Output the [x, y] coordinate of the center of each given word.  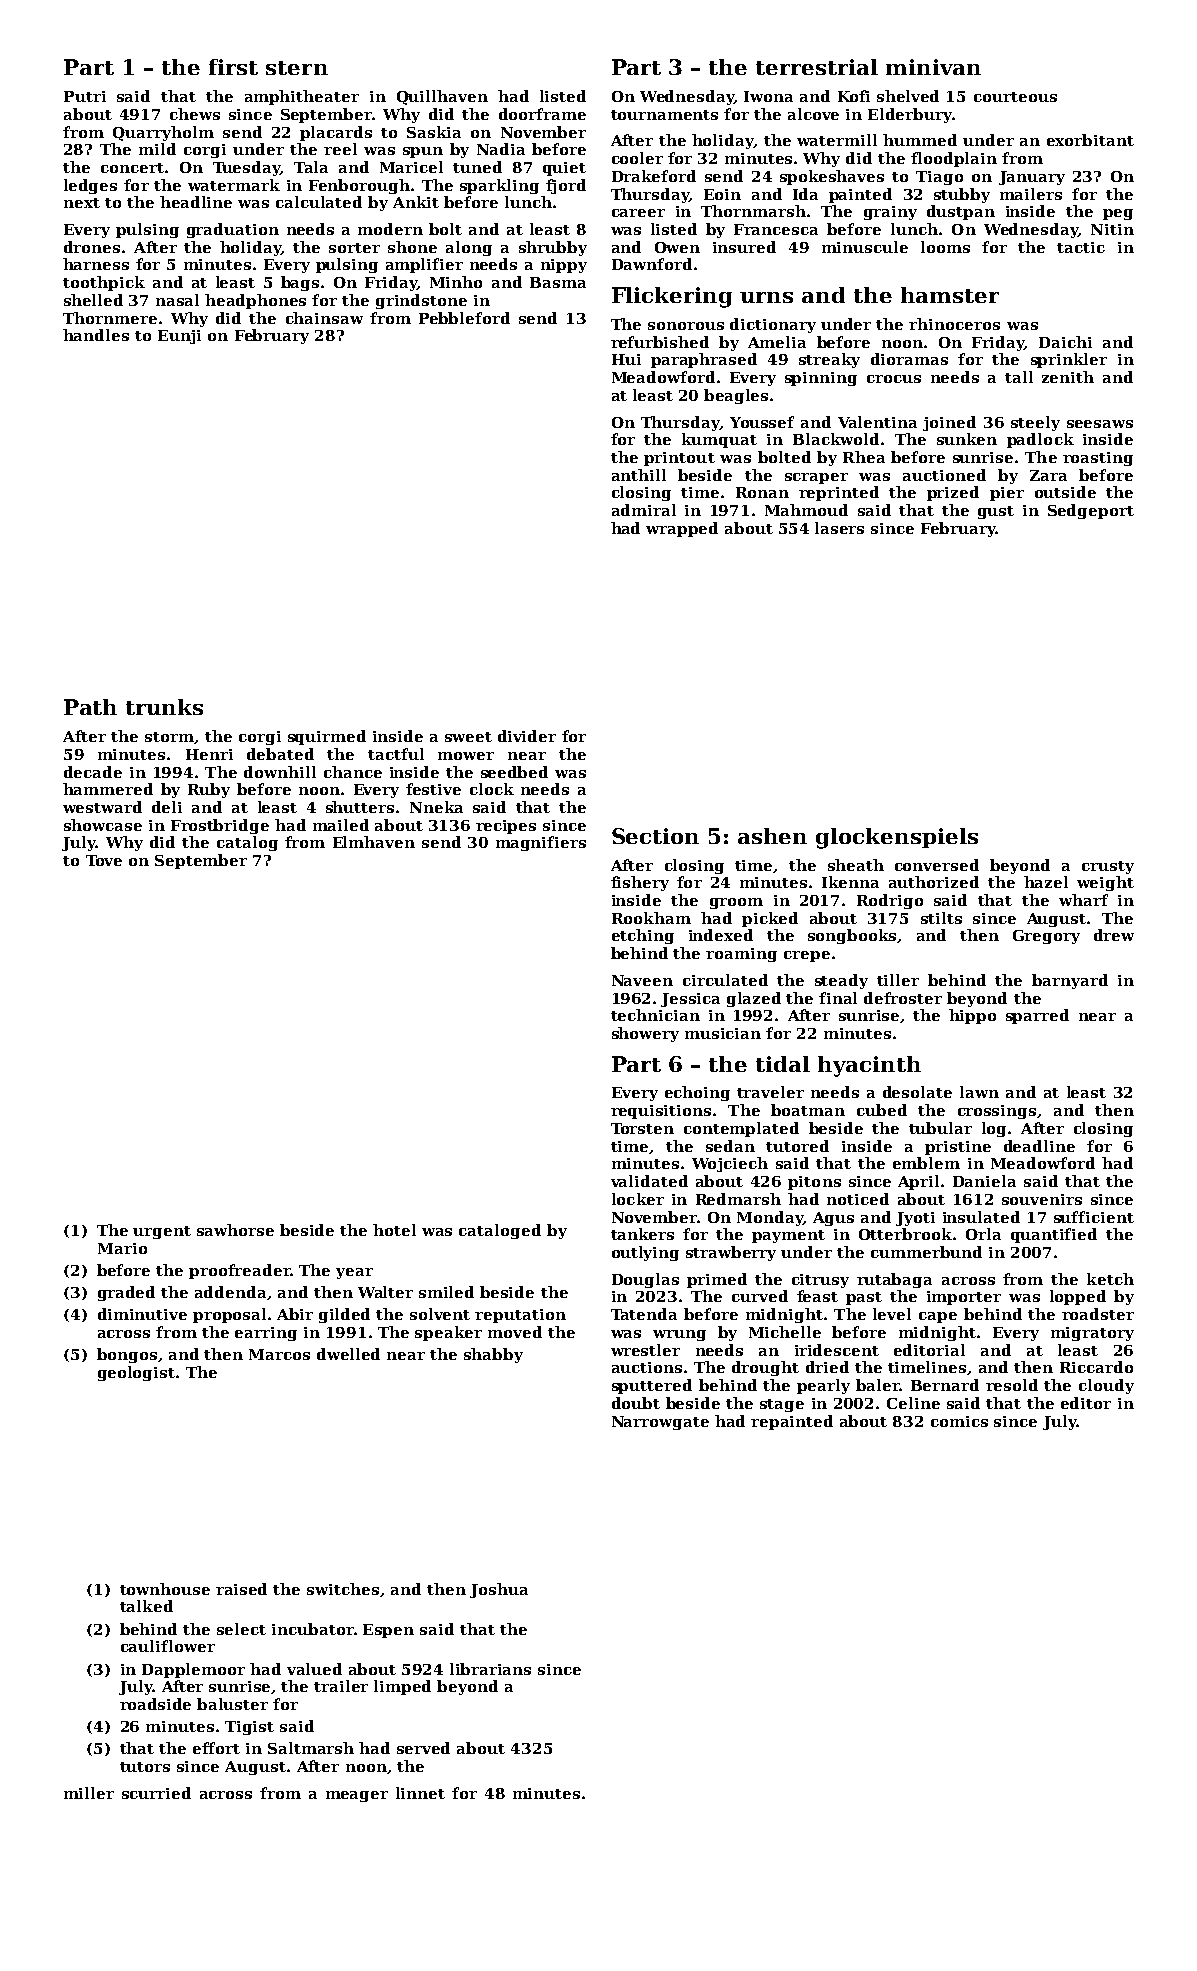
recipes [506, 827]
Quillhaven [442, 97]
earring [266, 1334]
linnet [420, 1793]
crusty [1108, 867]
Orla [983, 1234]
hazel [1046, 882]
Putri [85, 96]
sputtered [652, 1386]
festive [433, 789]
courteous [1015, 97]
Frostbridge [220, 826]
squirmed [327, 737]
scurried [156, 1793]
